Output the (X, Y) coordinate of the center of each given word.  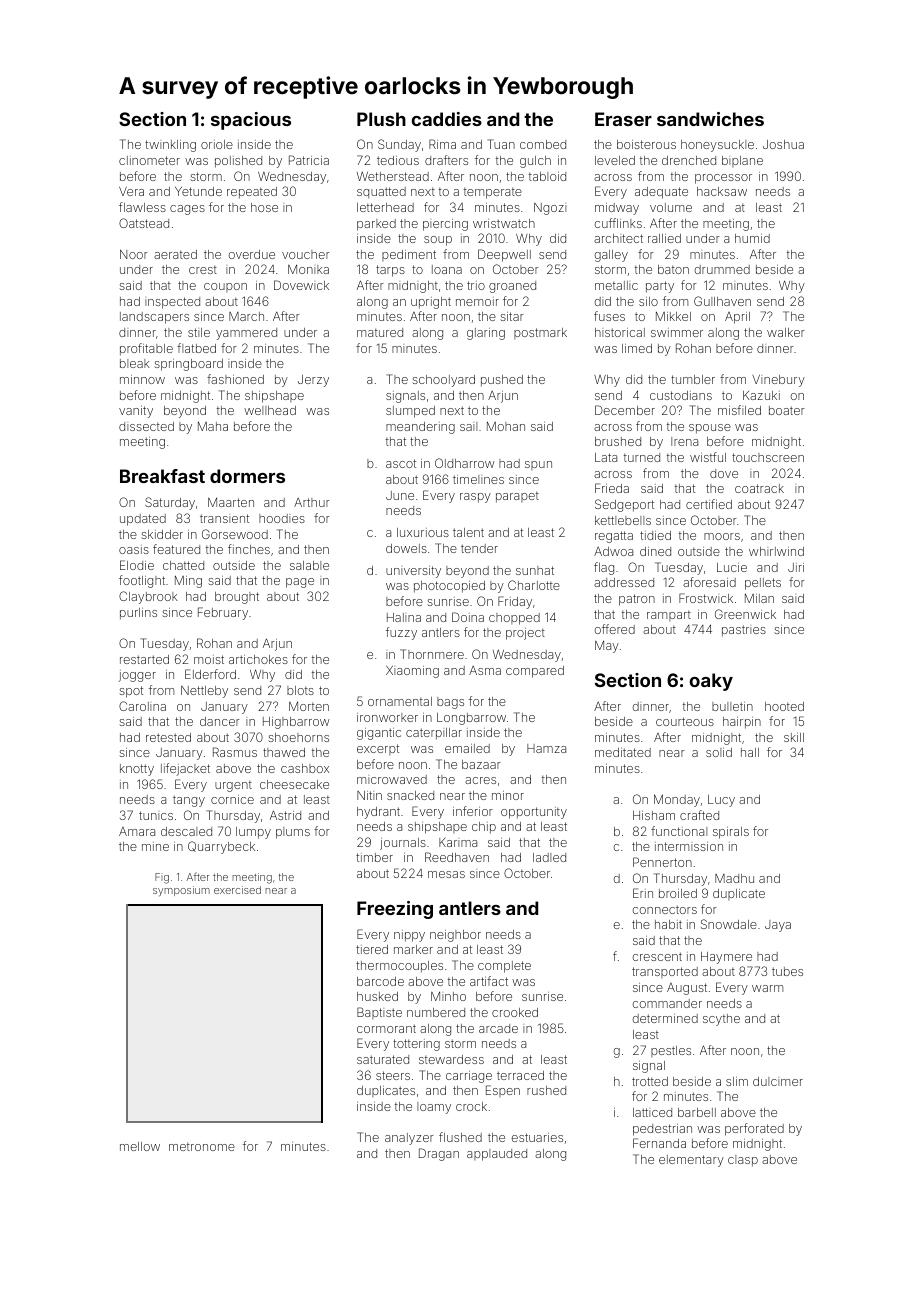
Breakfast (162, 476)
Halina (404, 617)
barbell (697, 1112)
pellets (763, 584)
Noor (134, 254)
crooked (515, 1012)
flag (604, 568)
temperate (493, 193)
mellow (140, 1146)
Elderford (210, 674)
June (400, 495)
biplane (742, 161)
